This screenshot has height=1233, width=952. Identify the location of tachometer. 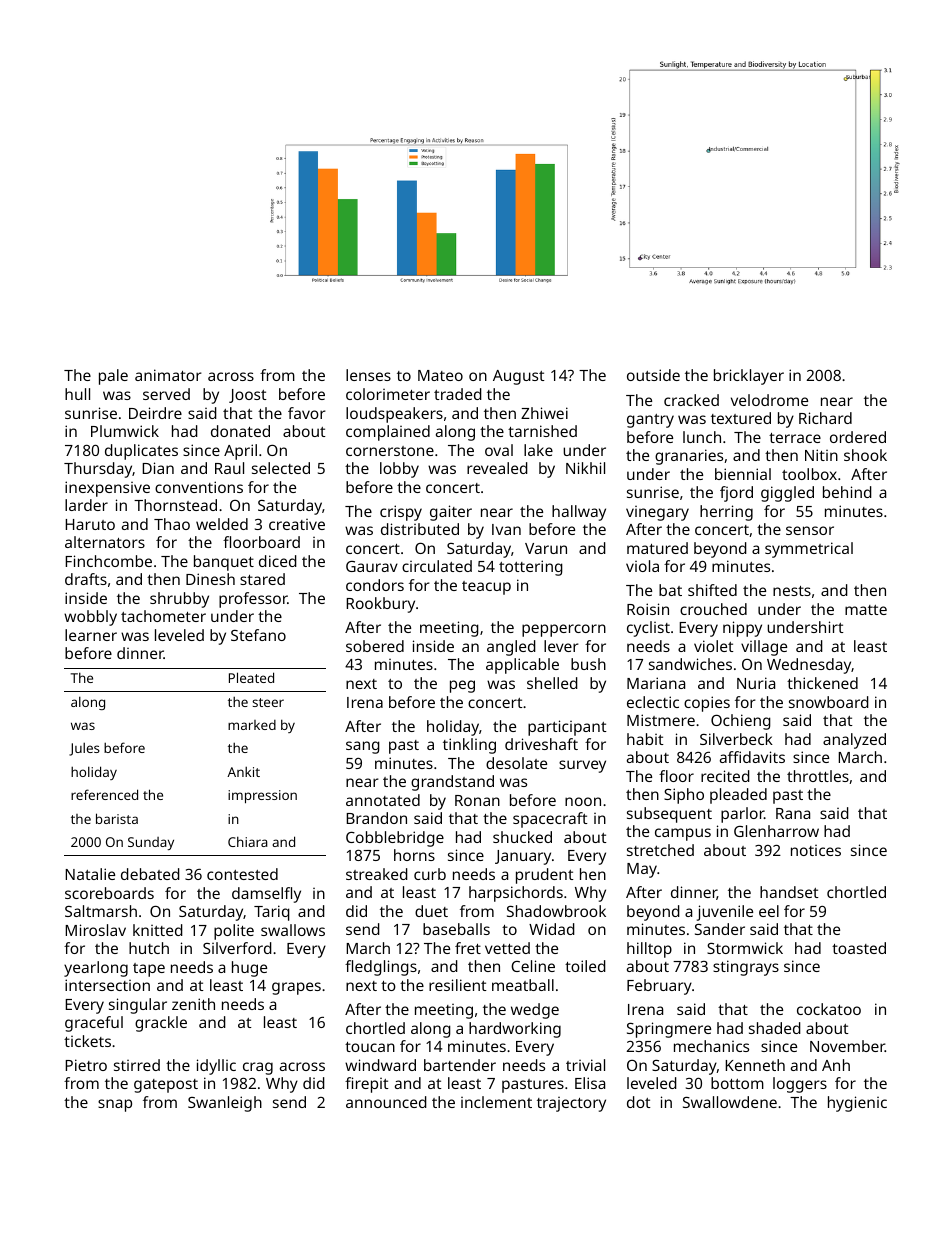
(163, 616).
